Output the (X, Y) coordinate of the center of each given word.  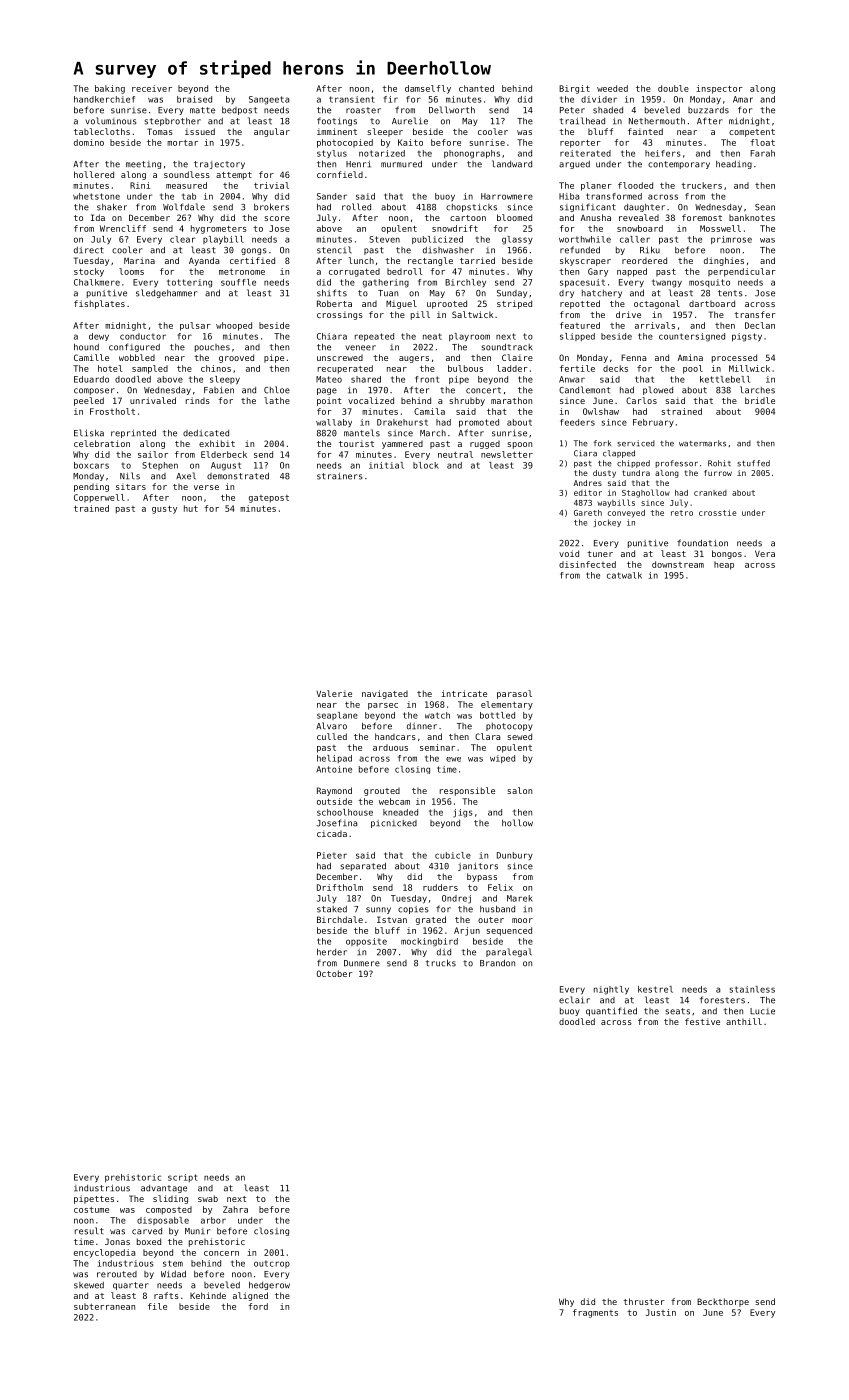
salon (519, 790)
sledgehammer (166, 293)
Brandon (497, 963)
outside (334, 801)
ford (258, 1306)
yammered (402, 445)
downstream (678, 564)
